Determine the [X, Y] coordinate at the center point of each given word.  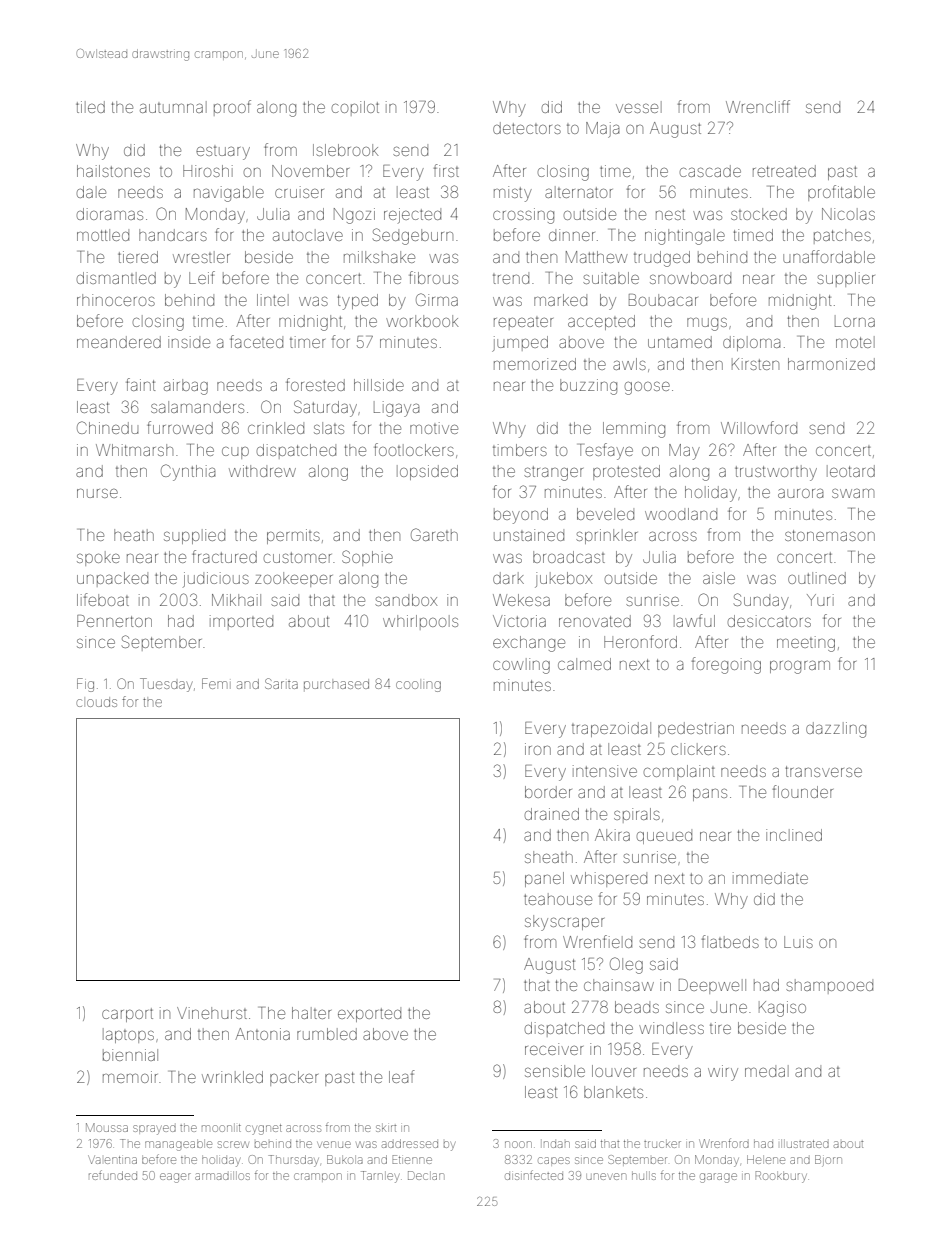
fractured [224, 556]
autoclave [308, 235]
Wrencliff [758, 106]
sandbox [406, 600]
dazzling [836, 730]
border [548, 792]
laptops [128, 1035]
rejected [412, 215]
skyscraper [564, 923]
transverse [824, 771]
